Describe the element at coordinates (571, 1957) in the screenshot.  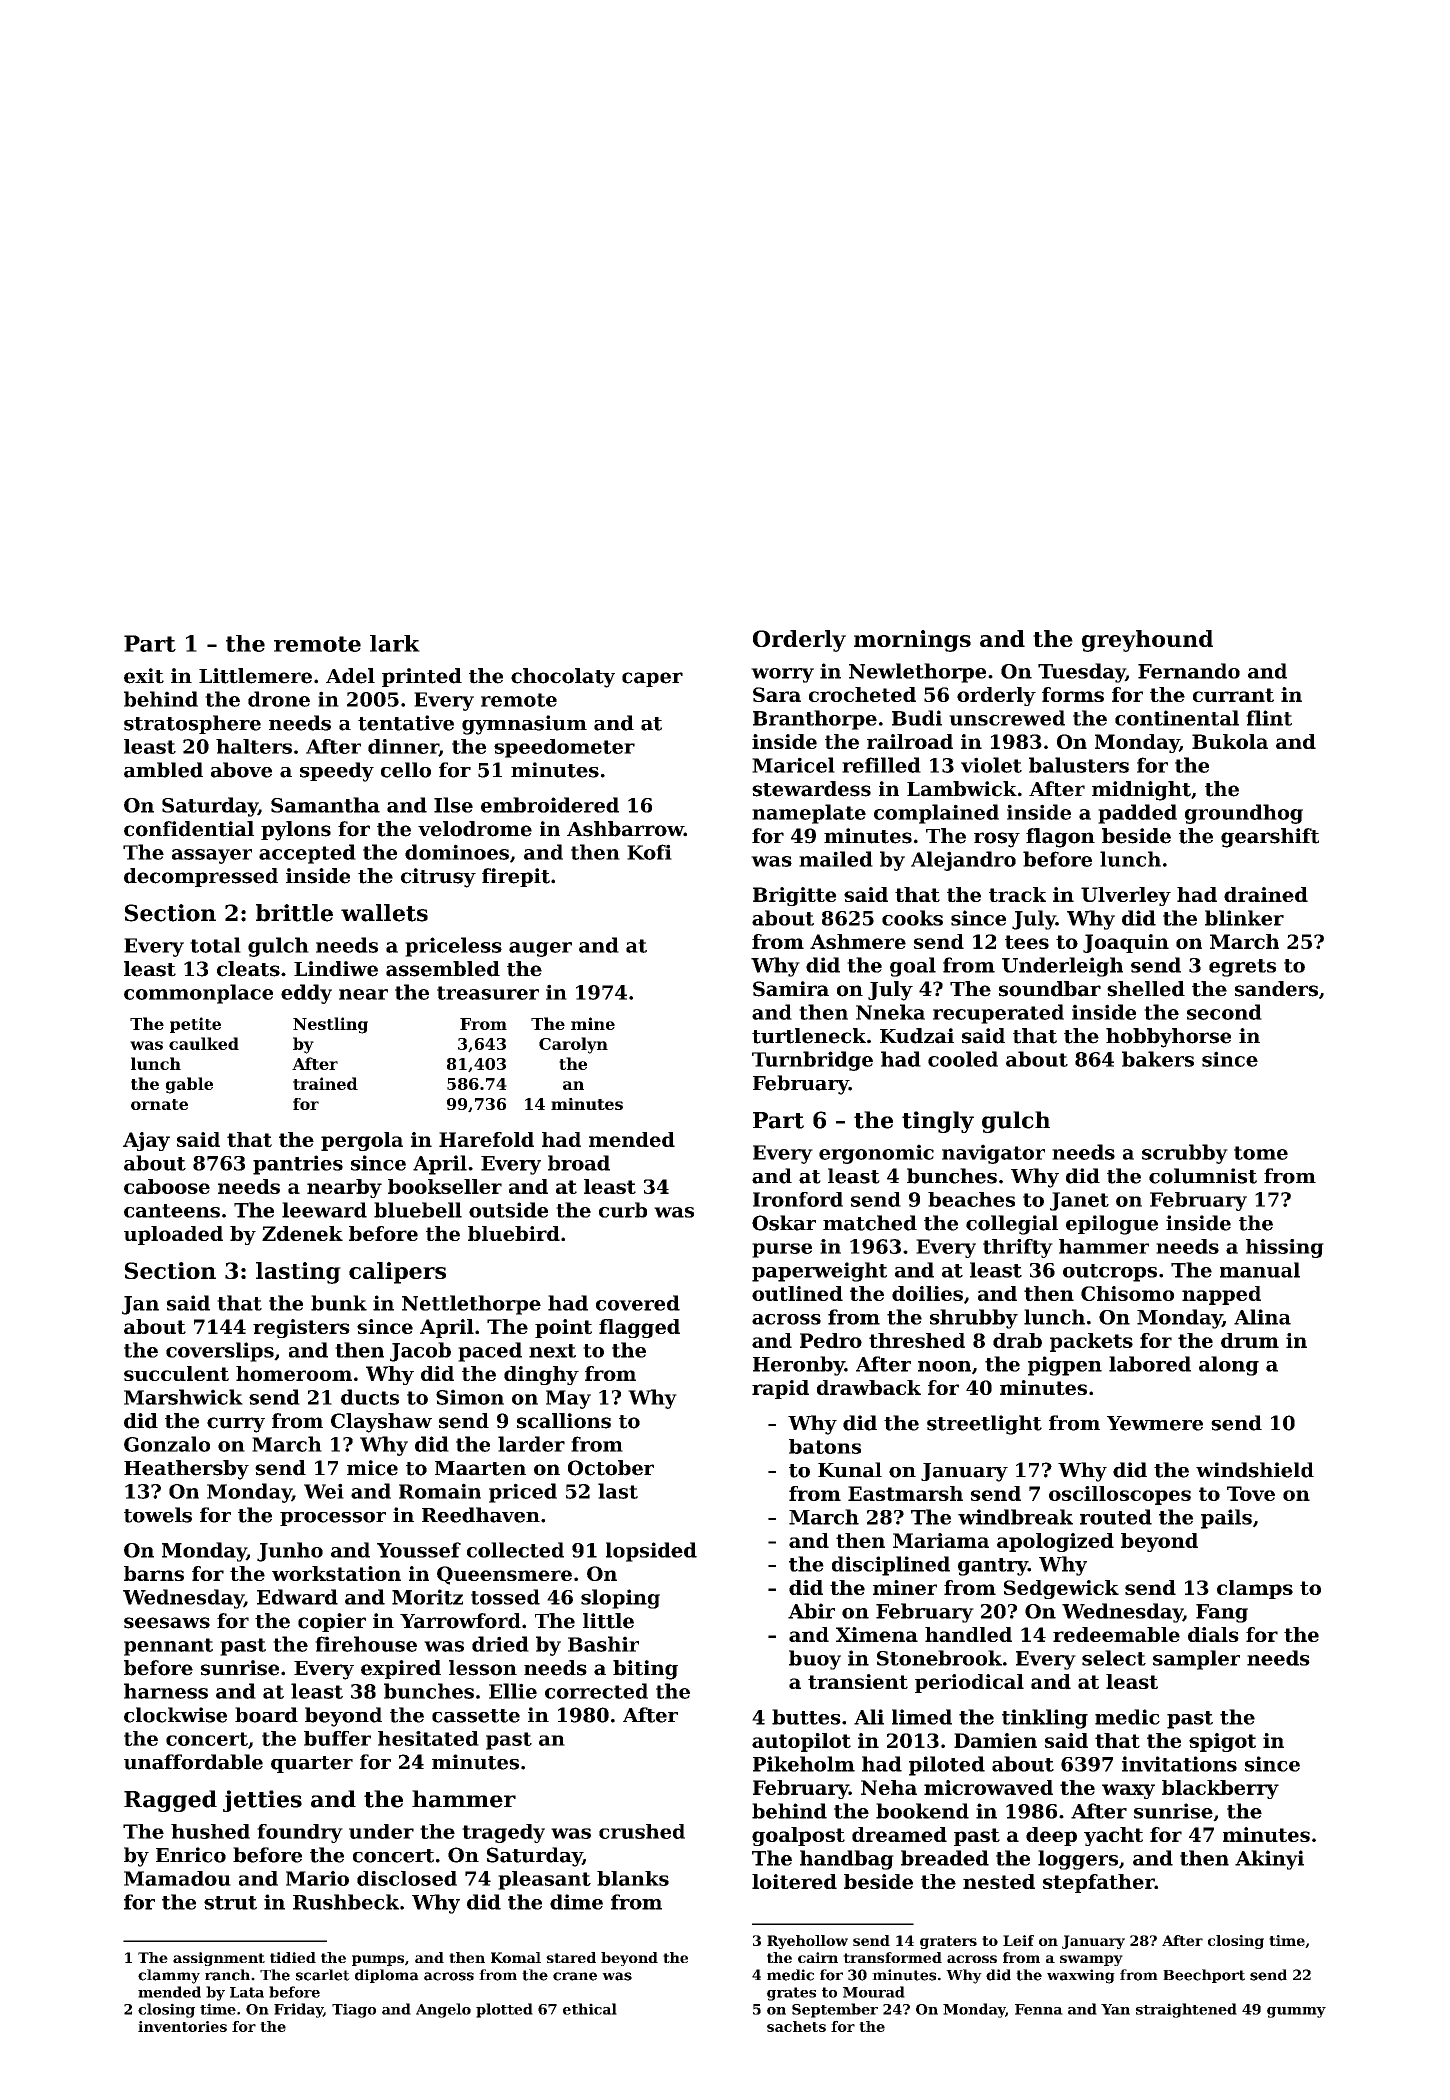
I see `stared` at that location.
